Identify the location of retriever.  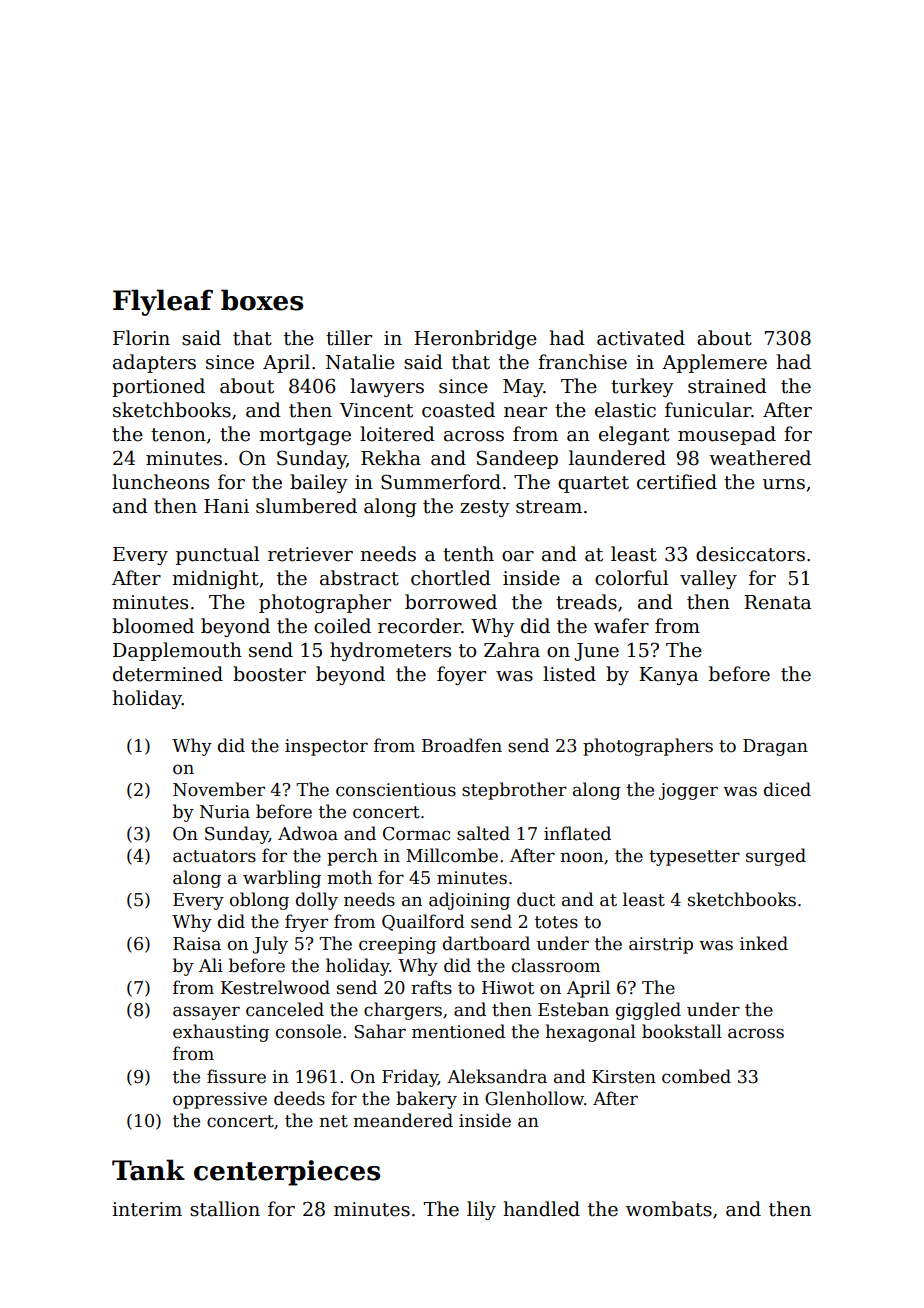
(310, 554).
